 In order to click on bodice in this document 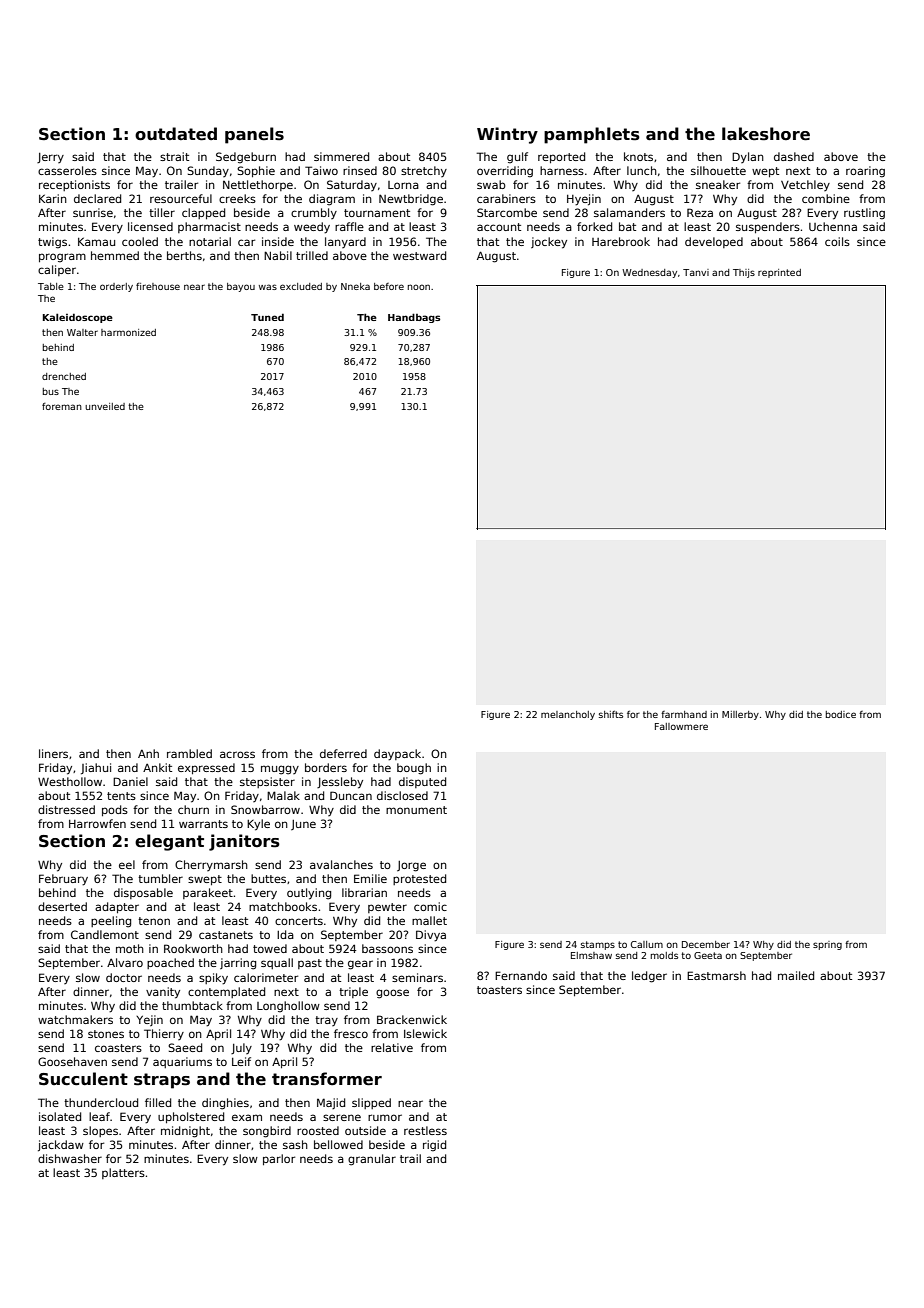, I will do `click(841, 714)`.
